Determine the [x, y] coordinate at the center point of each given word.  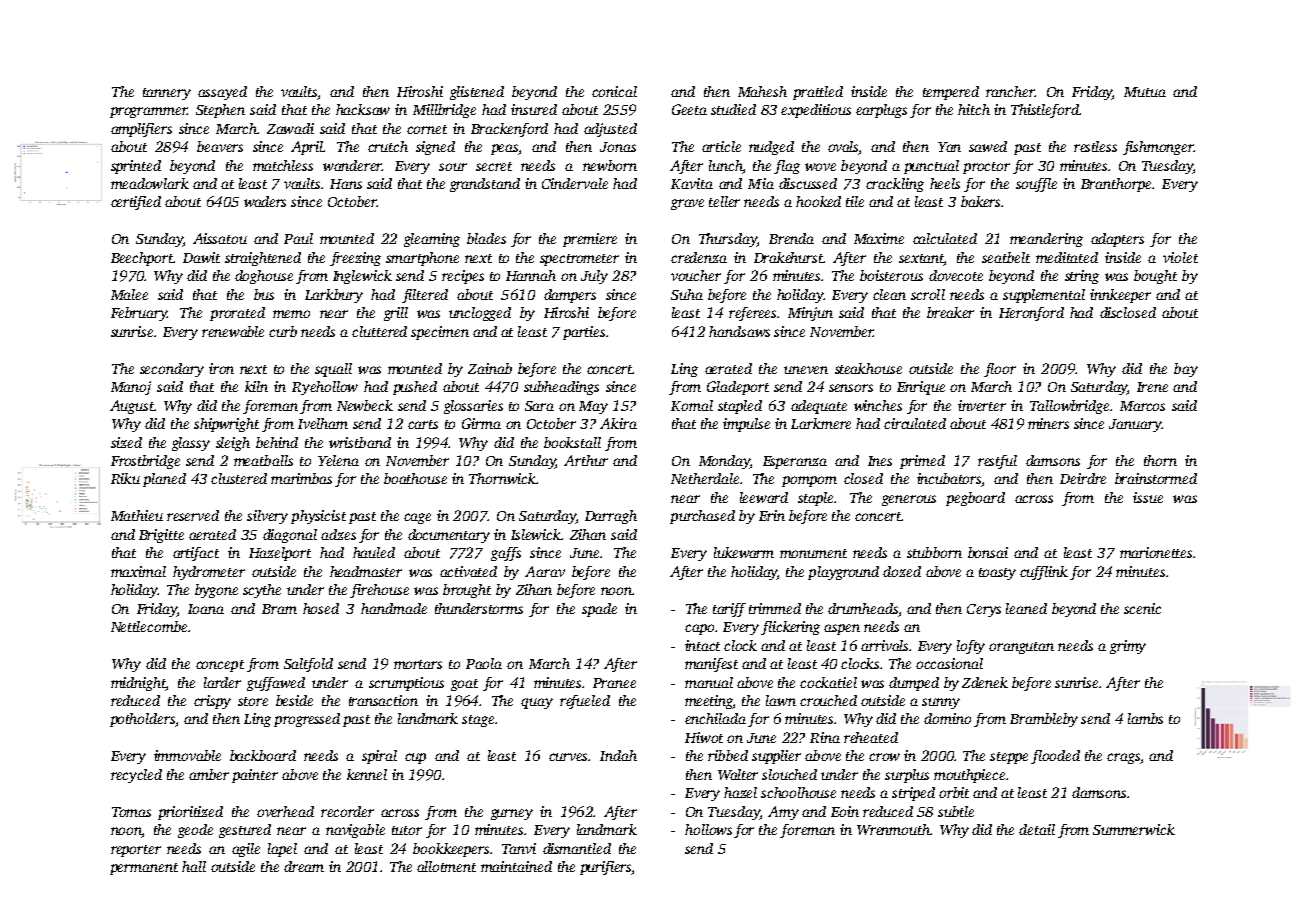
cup [415, 758]
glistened [477, 93]
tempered [951, 93]
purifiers [606, 868]
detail [1037, 829]
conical [614, 91]
